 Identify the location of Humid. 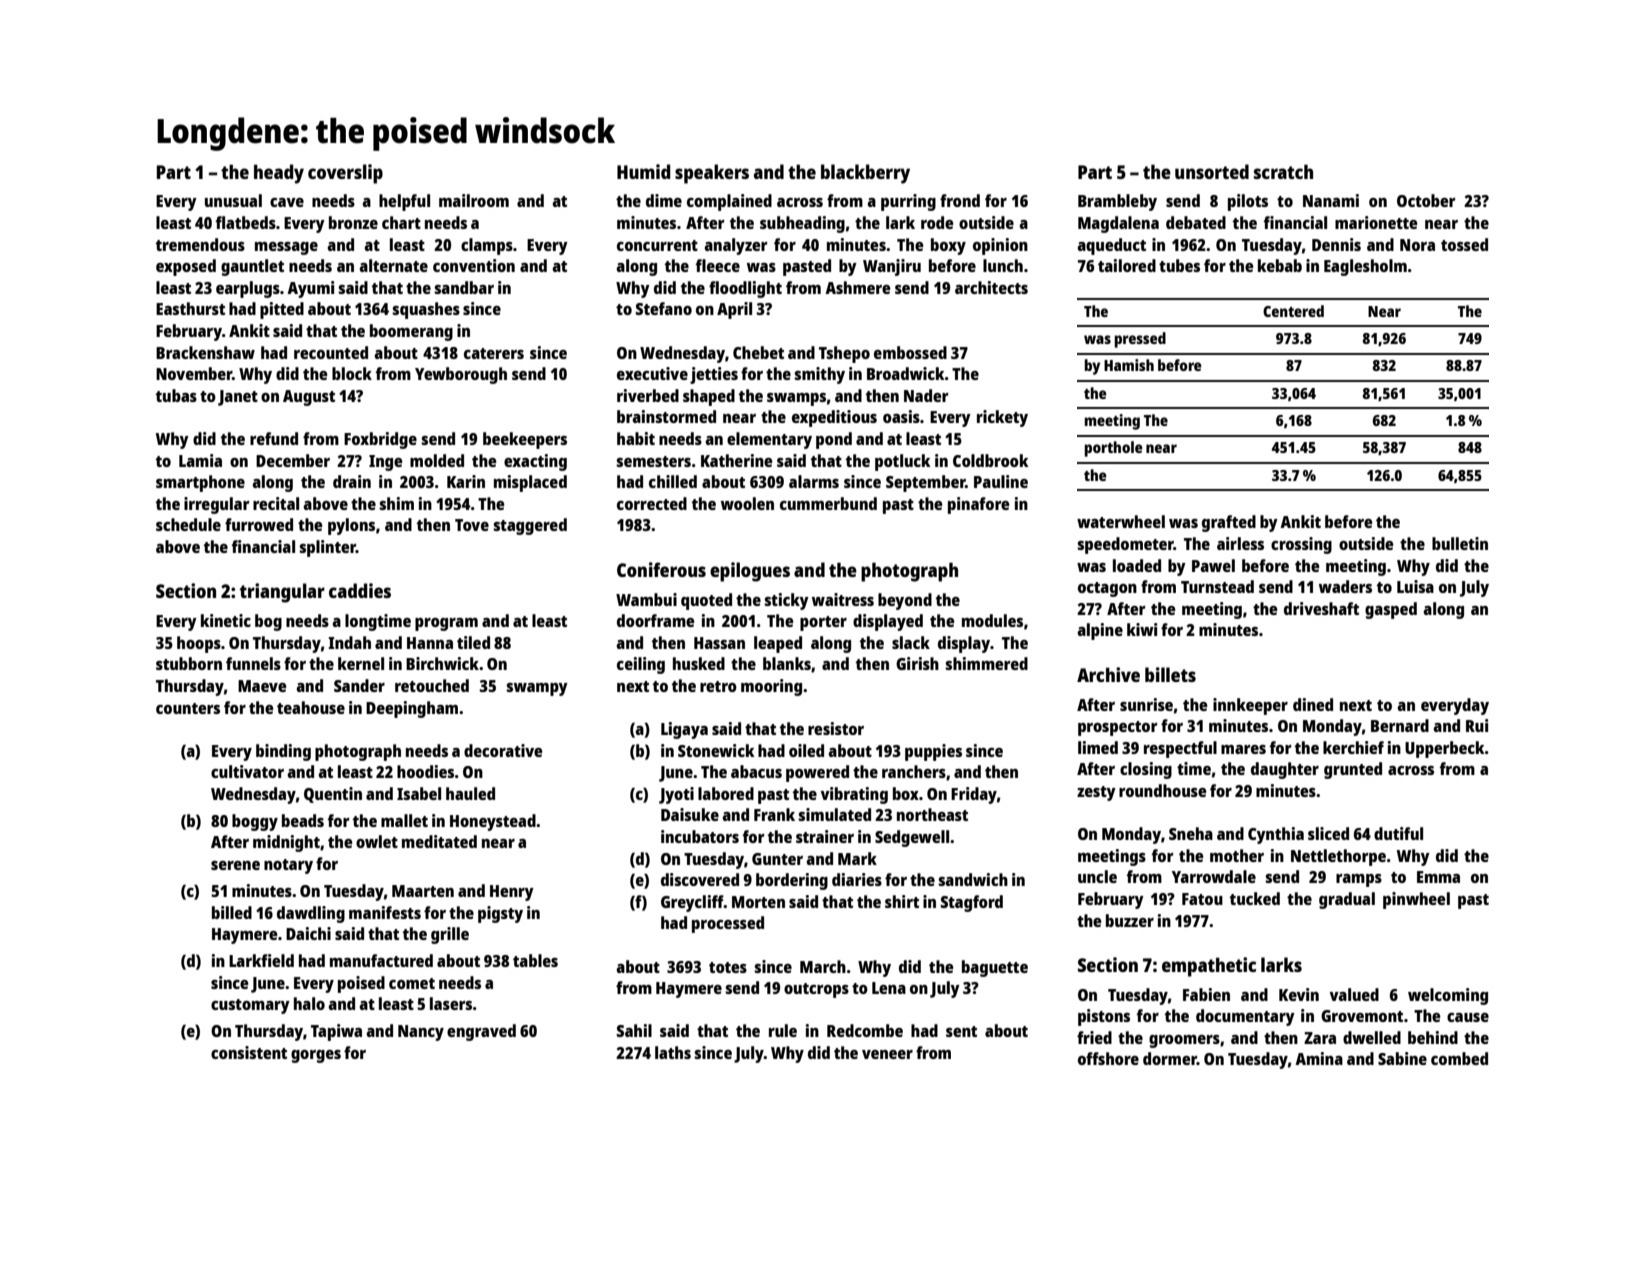
(644, 171).
